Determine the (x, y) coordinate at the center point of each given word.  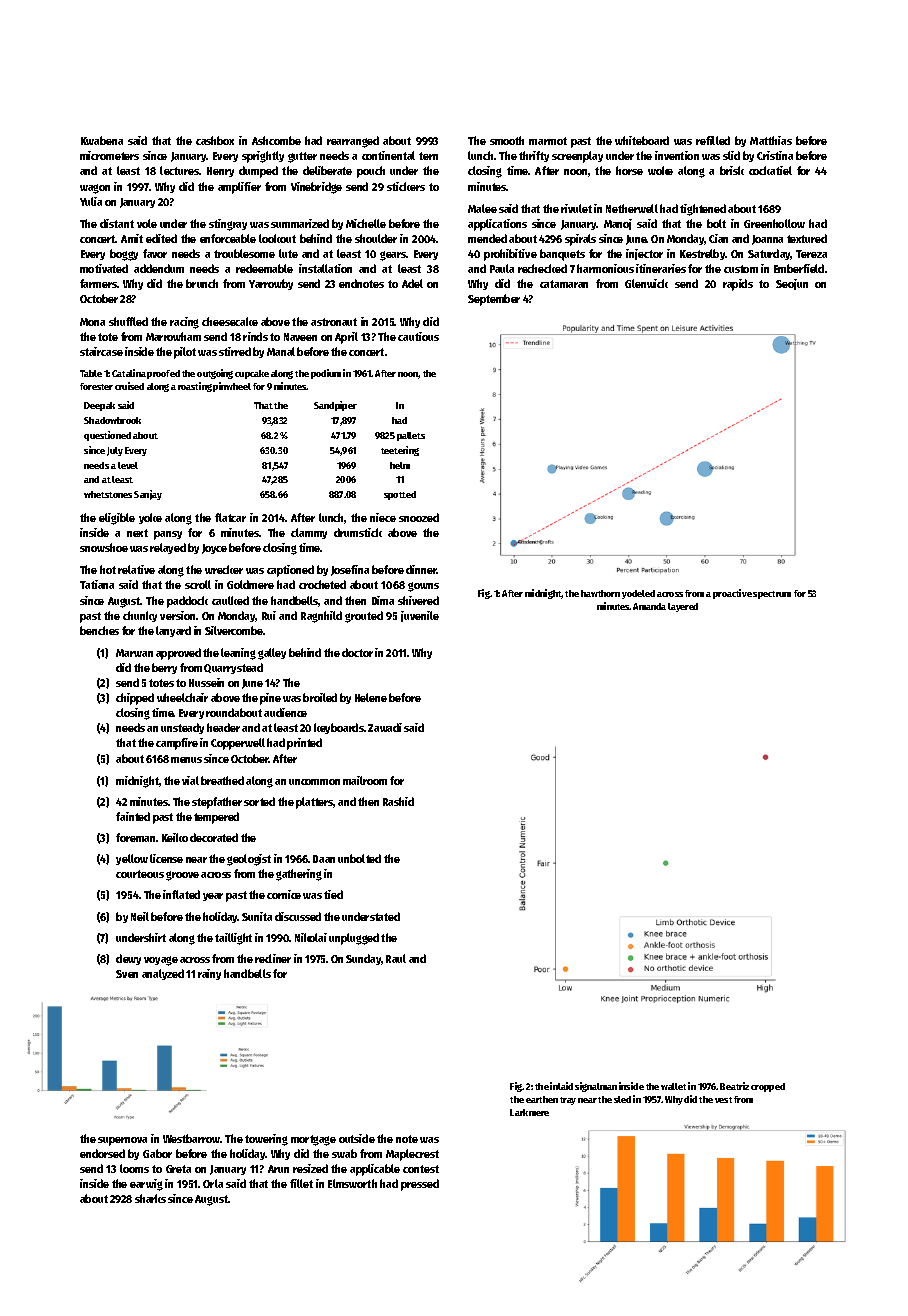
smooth (507, 140)
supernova (122, 1141)
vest (723, 1100)
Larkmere (529, 1112)
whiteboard (642, 140)
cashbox (215, 140)
